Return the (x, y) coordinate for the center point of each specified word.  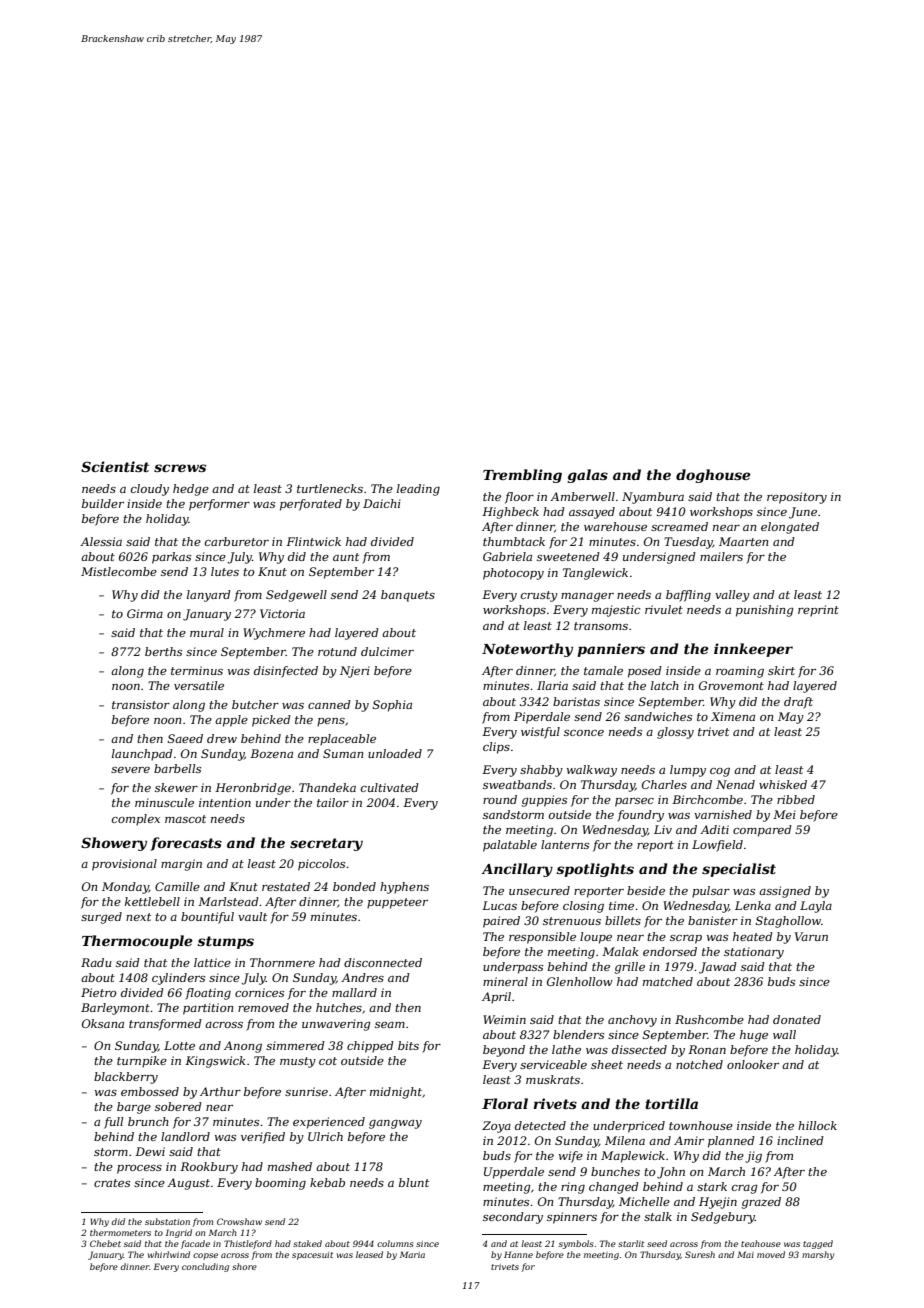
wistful (540, 733)
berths (163, 651)
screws (180, 468)
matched (668, 981)
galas (587, 476)
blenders (578, 1034)
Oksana (103, 1023)
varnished (723, 814)
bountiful (207, 918)
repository (797, 498)
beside (646, 890)
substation (167, 1221)
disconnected (383, 962)
